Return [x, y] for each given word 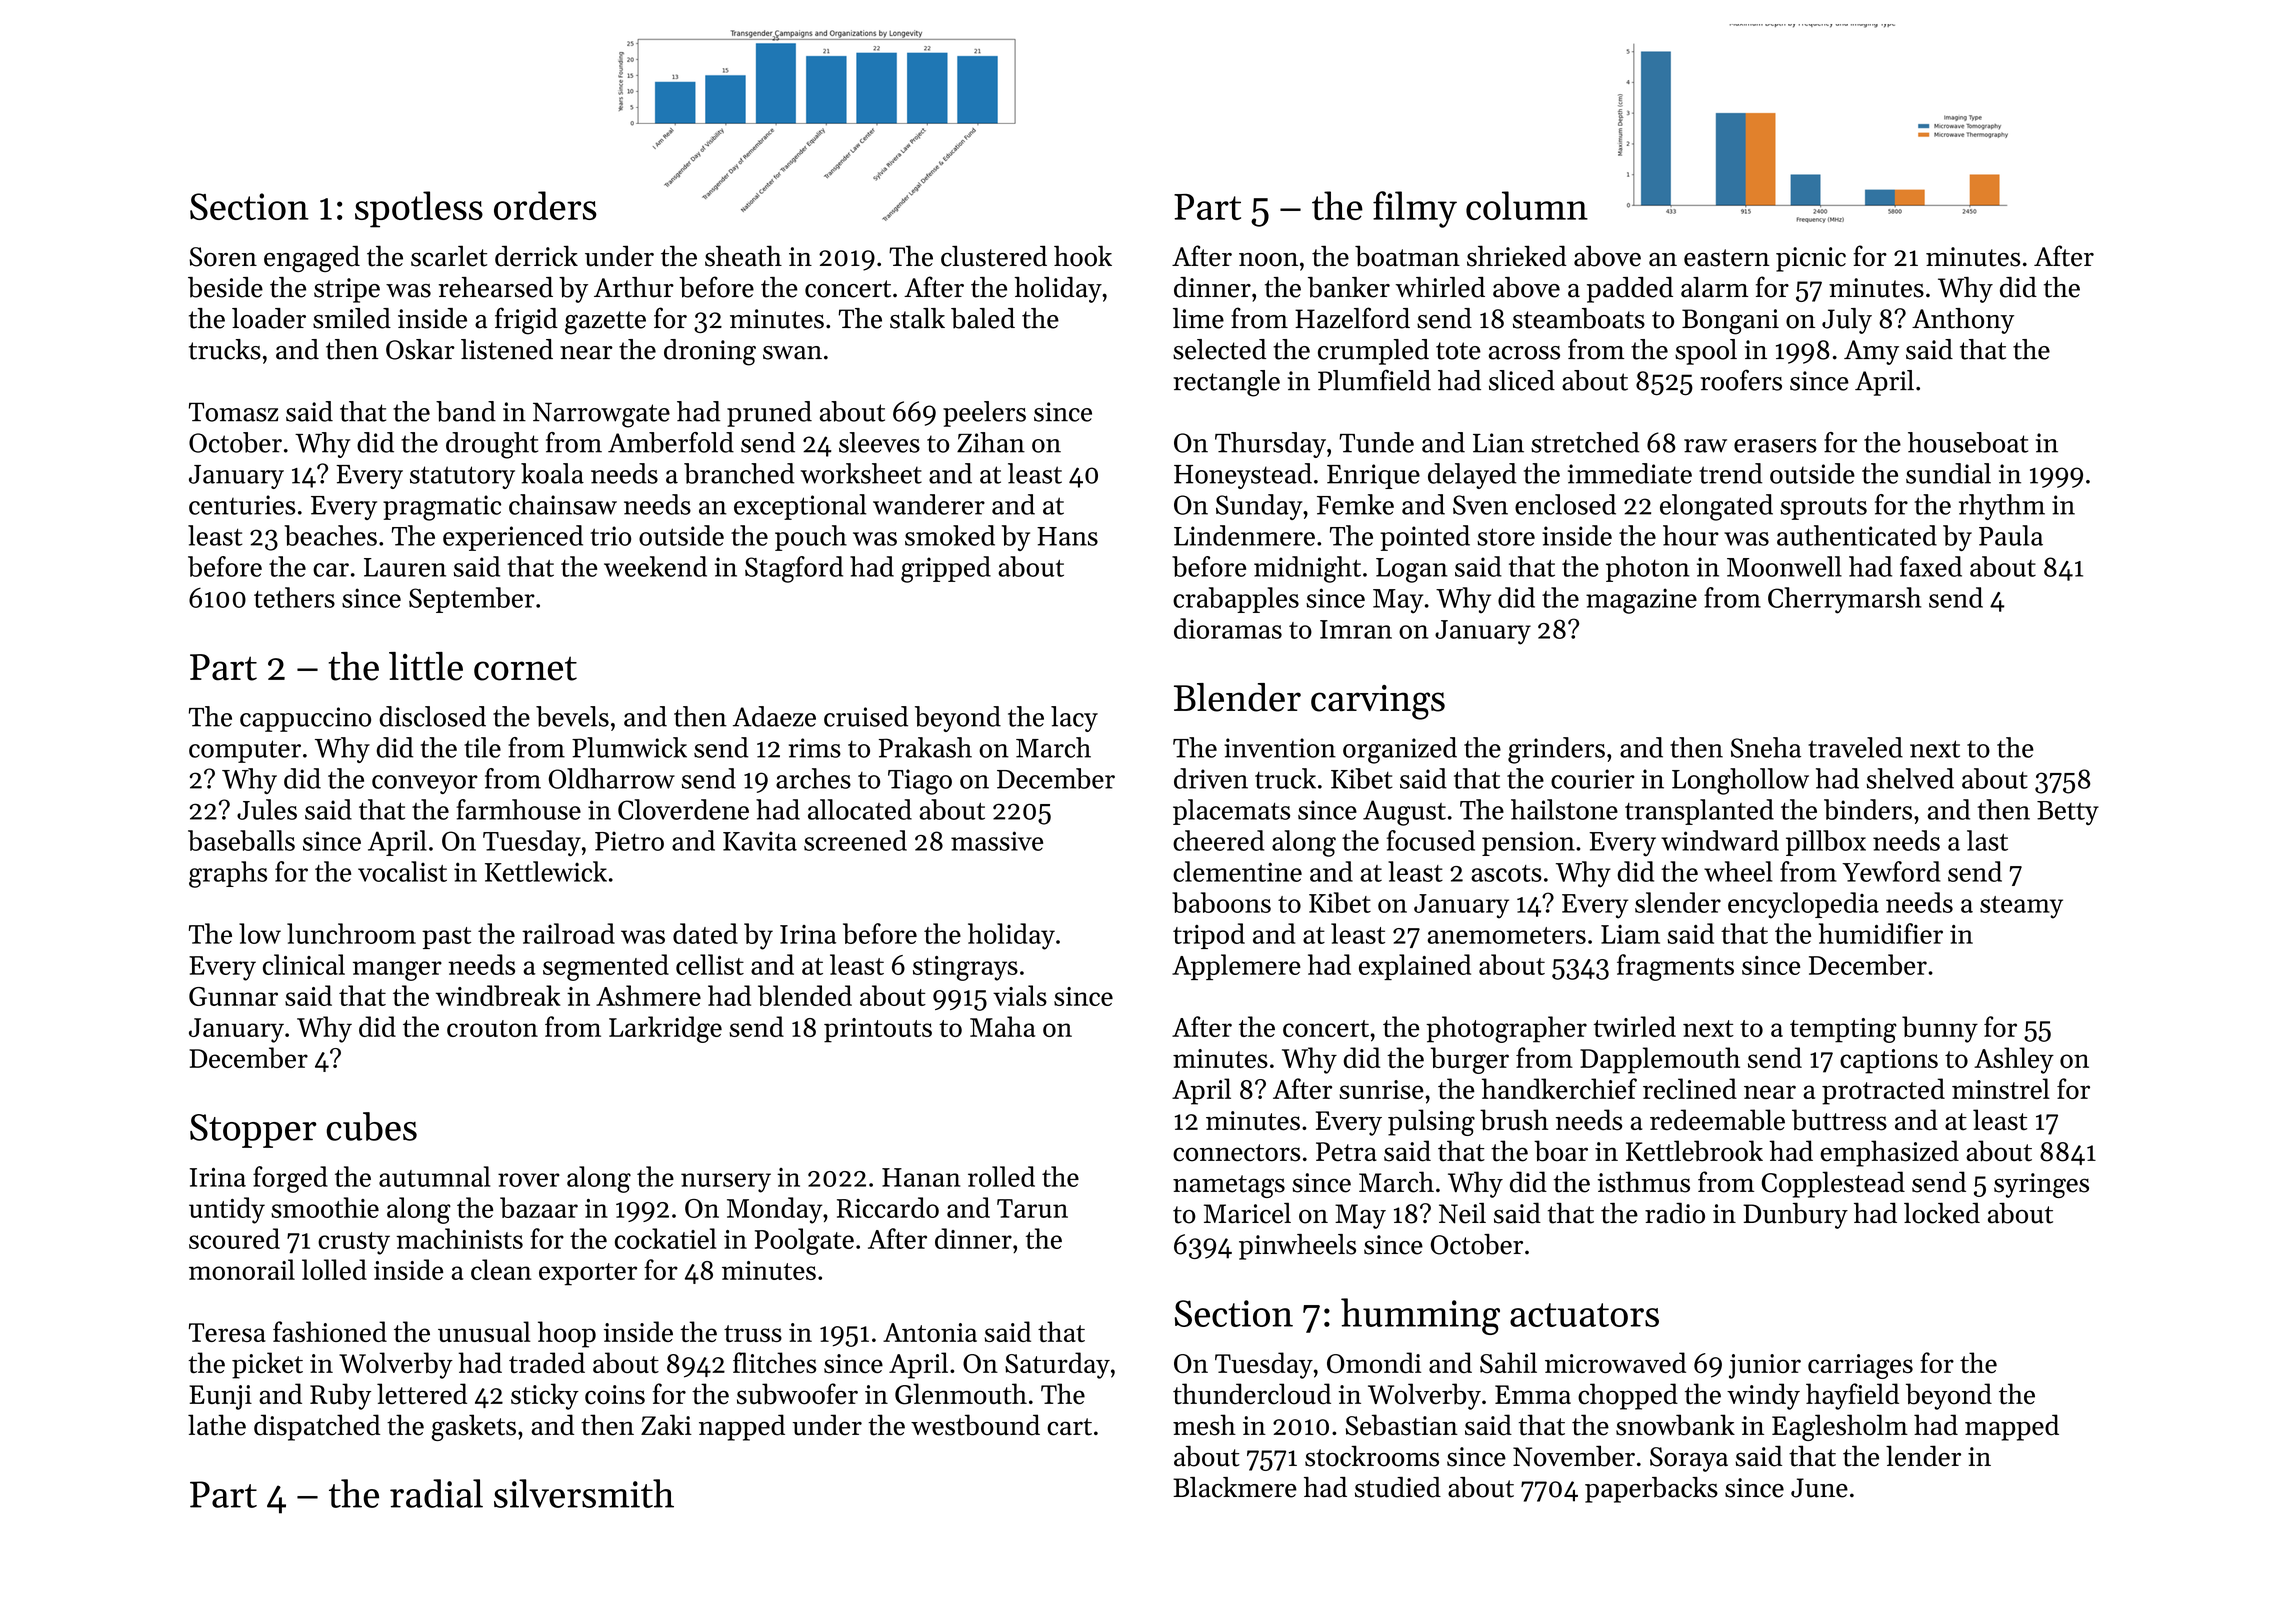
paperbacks [1651, 1490]
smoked [950, 535]
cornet [525, 668]
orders [545, 205]
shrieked [1517, 256]
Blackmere [1235, 1487]
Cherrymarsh [1844, 600]
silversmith [584, 1493]
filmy [1415, 209]
